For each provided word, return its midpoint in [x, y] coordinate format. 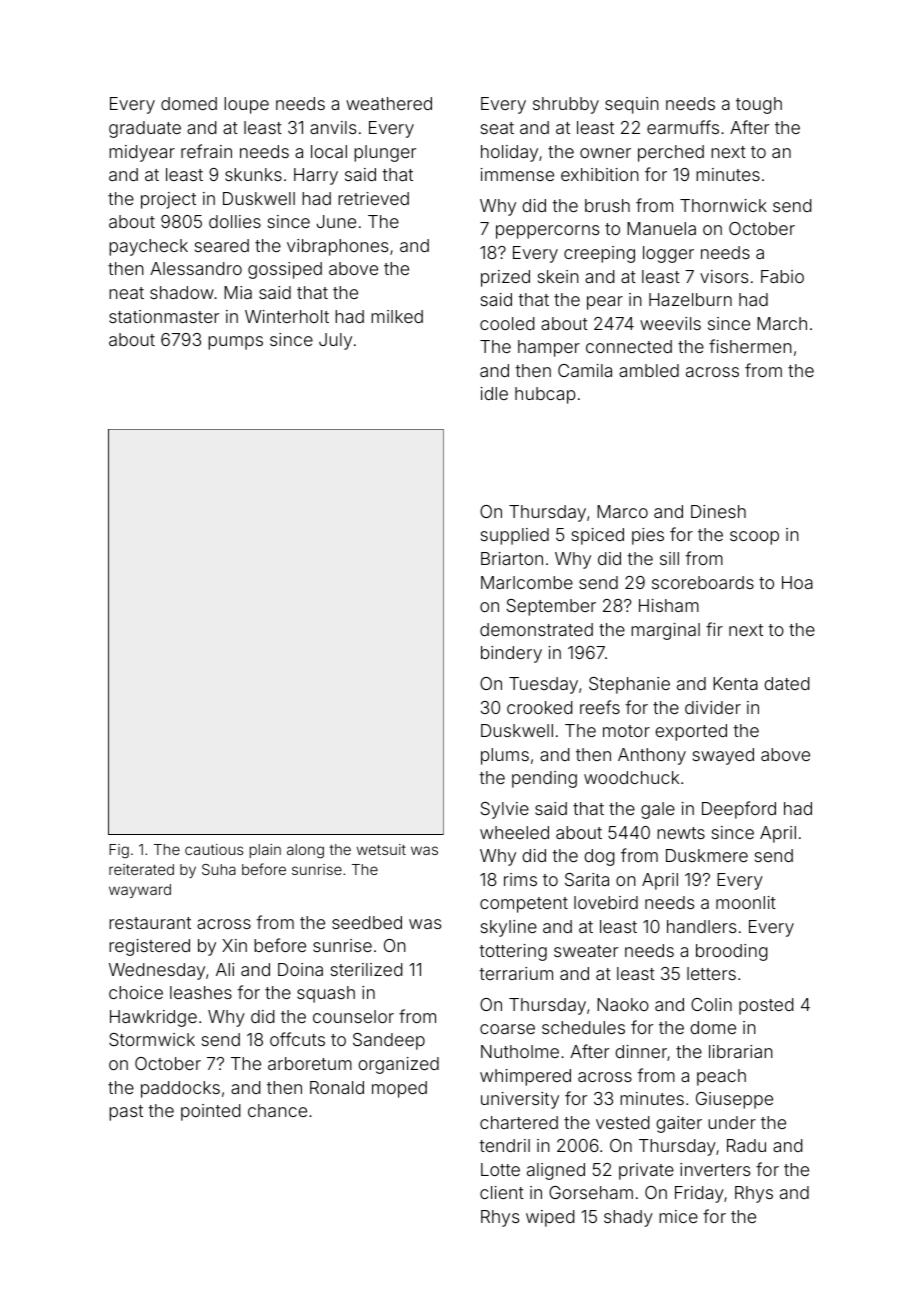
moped [399, 1089]
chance [277, 1110]
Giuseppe [734, 1100]
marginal [665, 631]
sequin [632, 105]
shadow [182, 292]
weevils [670, 323]
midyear [142, 153]
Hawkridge [153, 1018]
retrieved [373, 198]
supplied [515, 536]
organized [398, 1065]
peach [721, 1077]
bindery [511, 654]
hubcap [545, 395]
